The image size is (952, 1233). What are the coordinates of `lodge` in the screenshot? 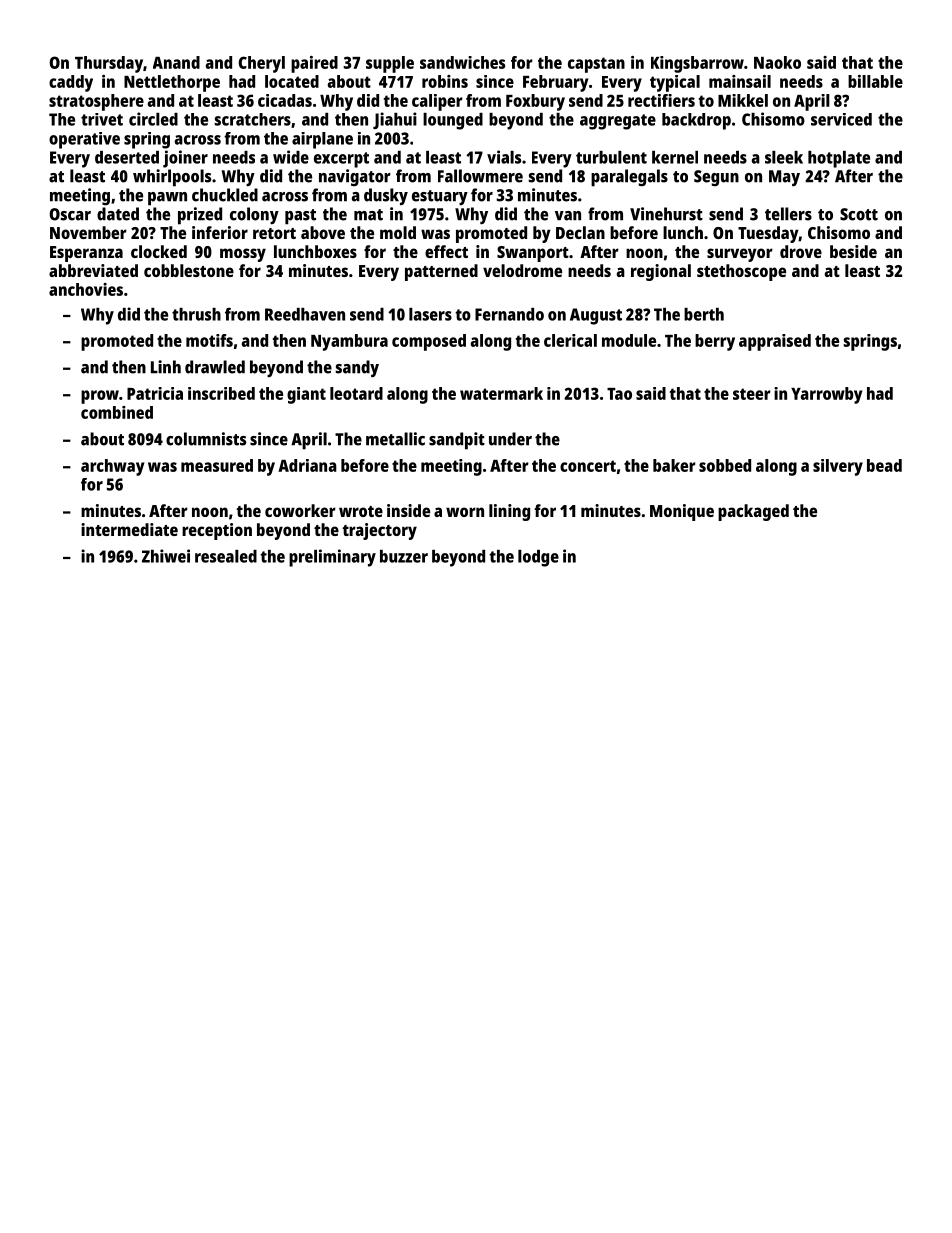 It's located at (538, 558).
